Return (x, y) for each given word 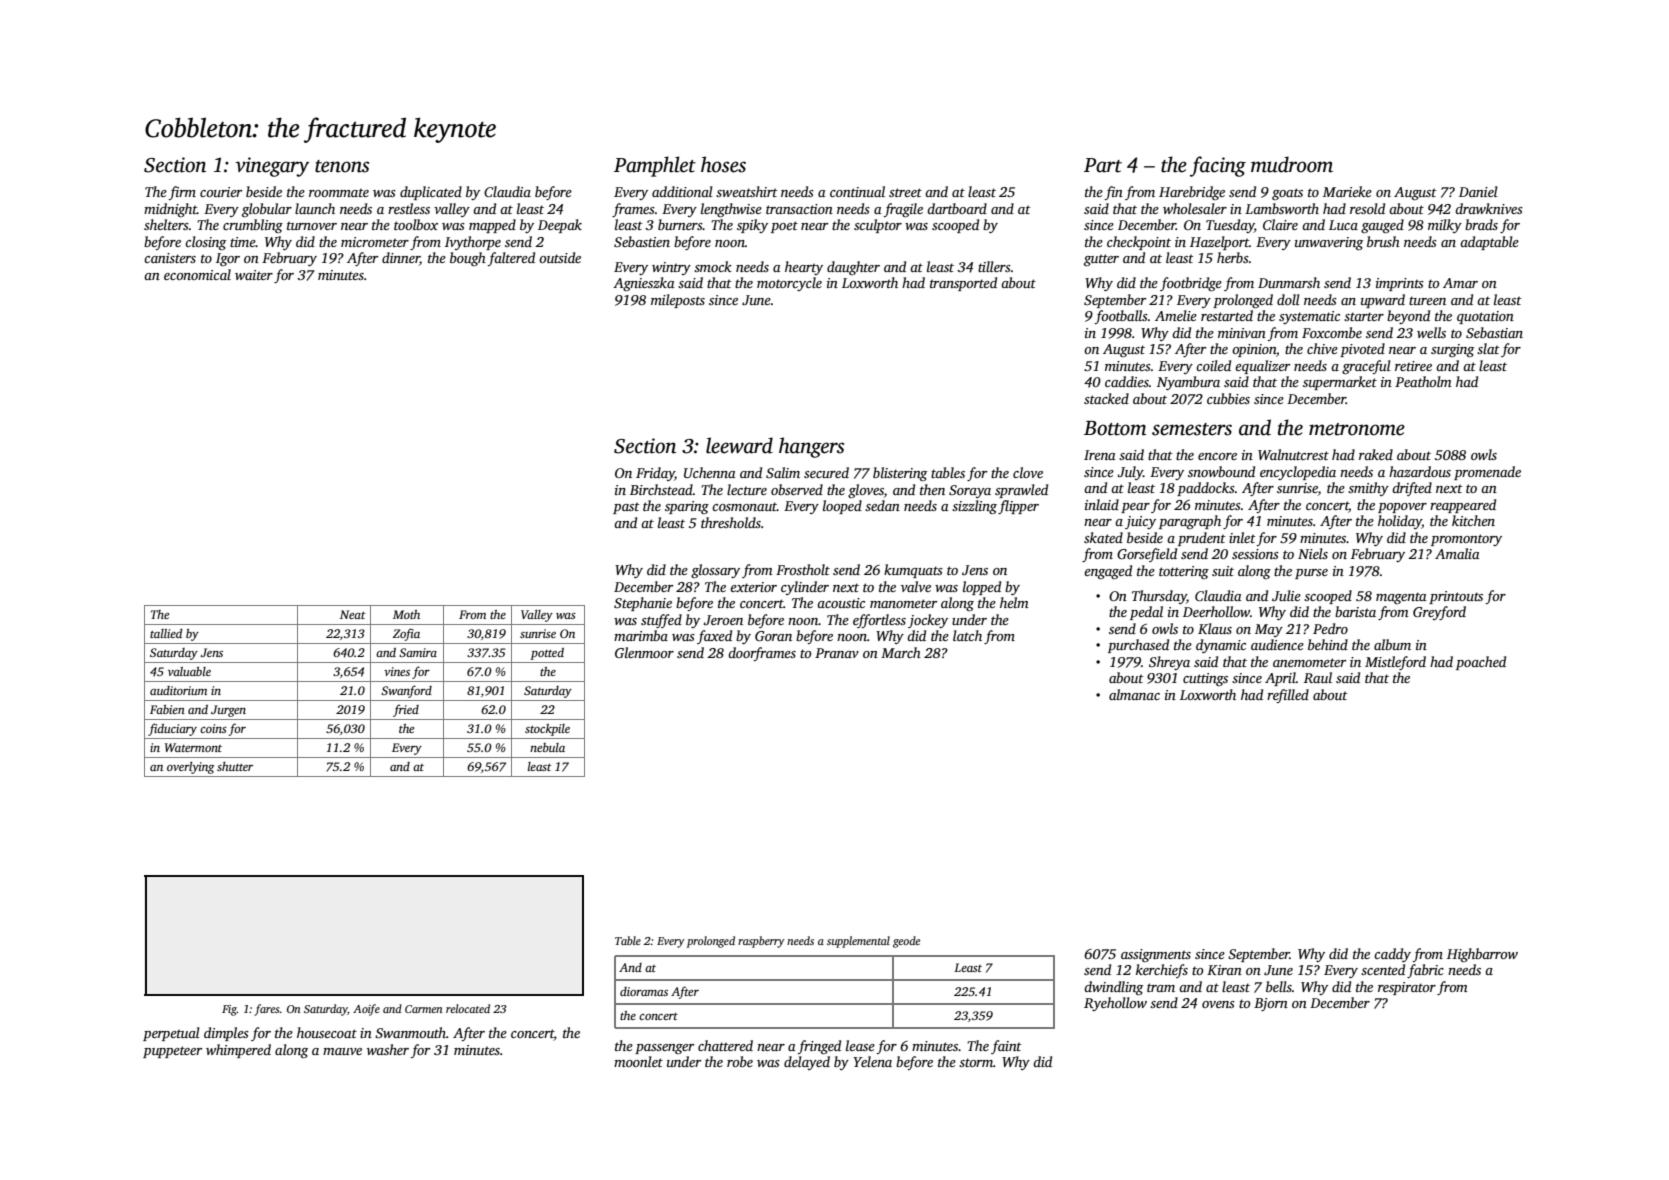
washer (388, 1049)
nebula (547, 747)
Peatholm (1423, 381)
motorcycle (789, 284)
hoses (723, 164)
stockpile (547, 730)
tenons (342, 166)
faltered (511, 259)
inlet (1242, 537)
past (626, 508)
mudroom (1292, 164)
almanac (1134, 694)
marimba (641, 635)
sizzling (974, 507)
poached (1481, 663)
